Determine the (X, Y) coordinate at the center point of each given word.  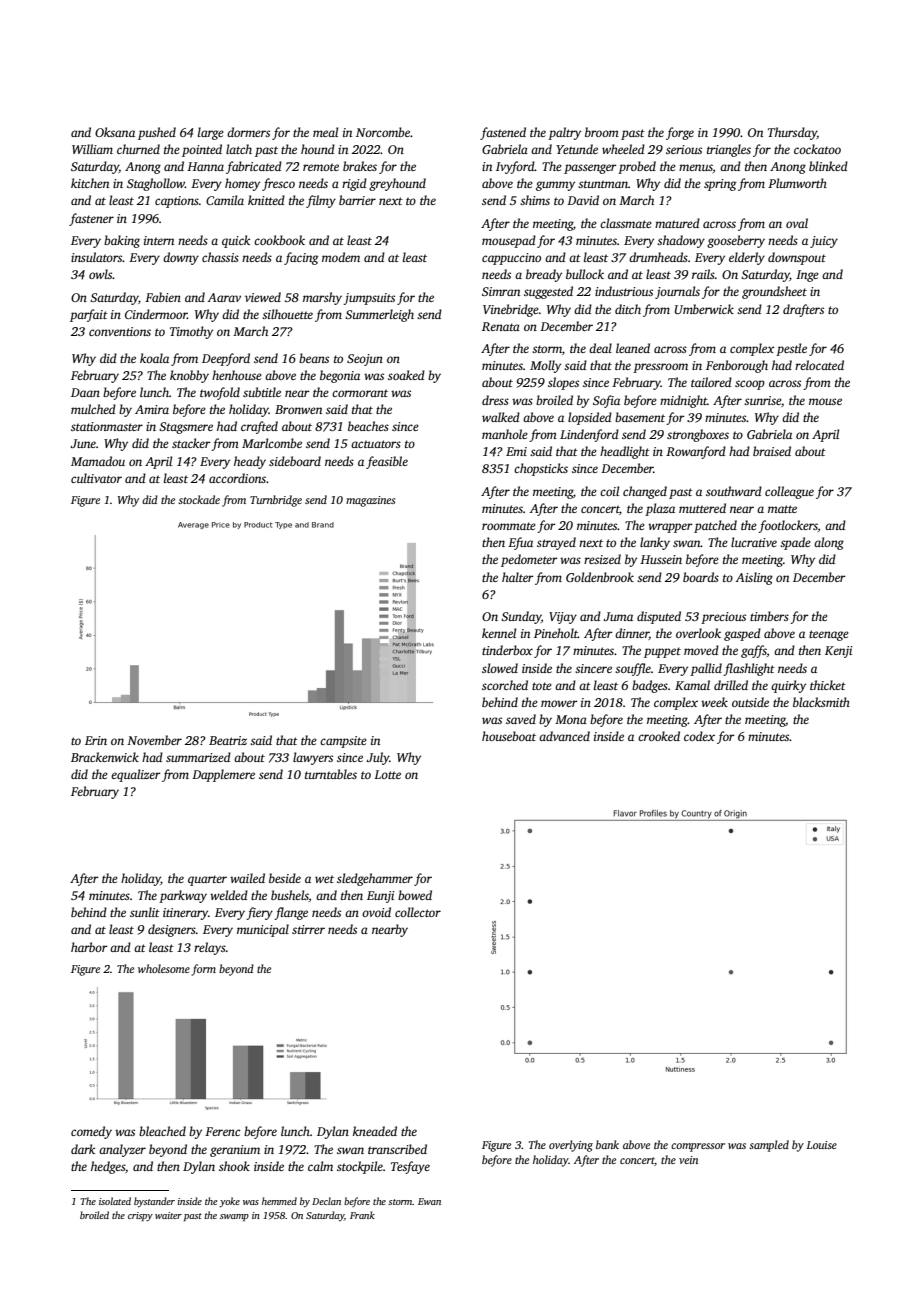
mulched (93, 409)
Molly (545, 366)
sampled (769, 1146)
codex (699, 736)
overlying (571, 1146)
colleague (789, 492)
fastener (91, 219)
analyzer (122, 1150)
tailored (711, 382)
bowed (415, 895)
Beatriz (228, 740)
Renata (501, 326)
